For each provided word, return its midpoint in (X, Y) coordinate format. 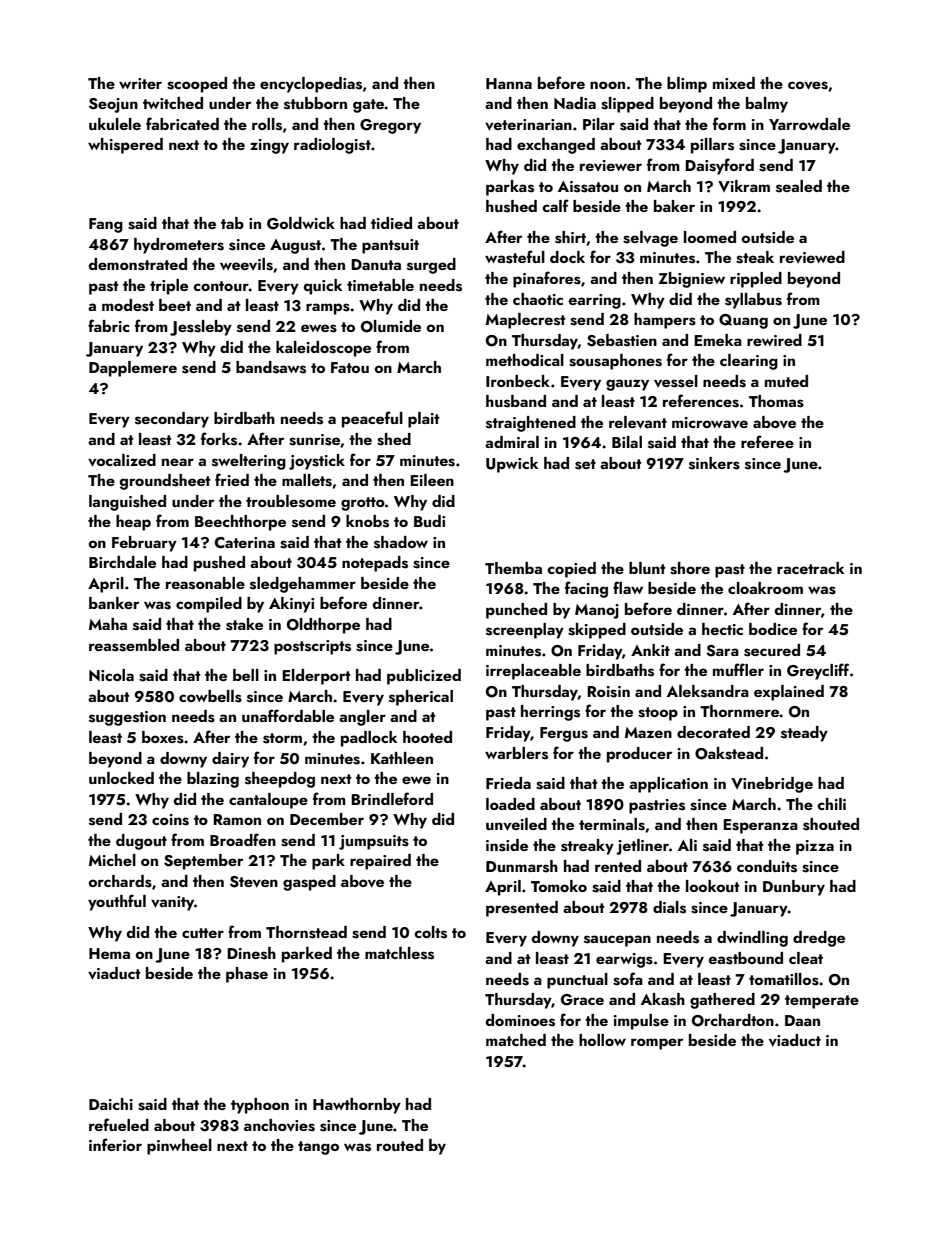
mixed (734, 83)
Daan (802, 1020)
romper (657, 1044)
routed (400, 1145)
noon (607, 85)
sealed (799, 186)
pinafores (547, 279)
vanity (172, 903)
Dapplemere (133, 369)
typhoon (260, 1106)
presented (522, 909)
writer (140, 83)
